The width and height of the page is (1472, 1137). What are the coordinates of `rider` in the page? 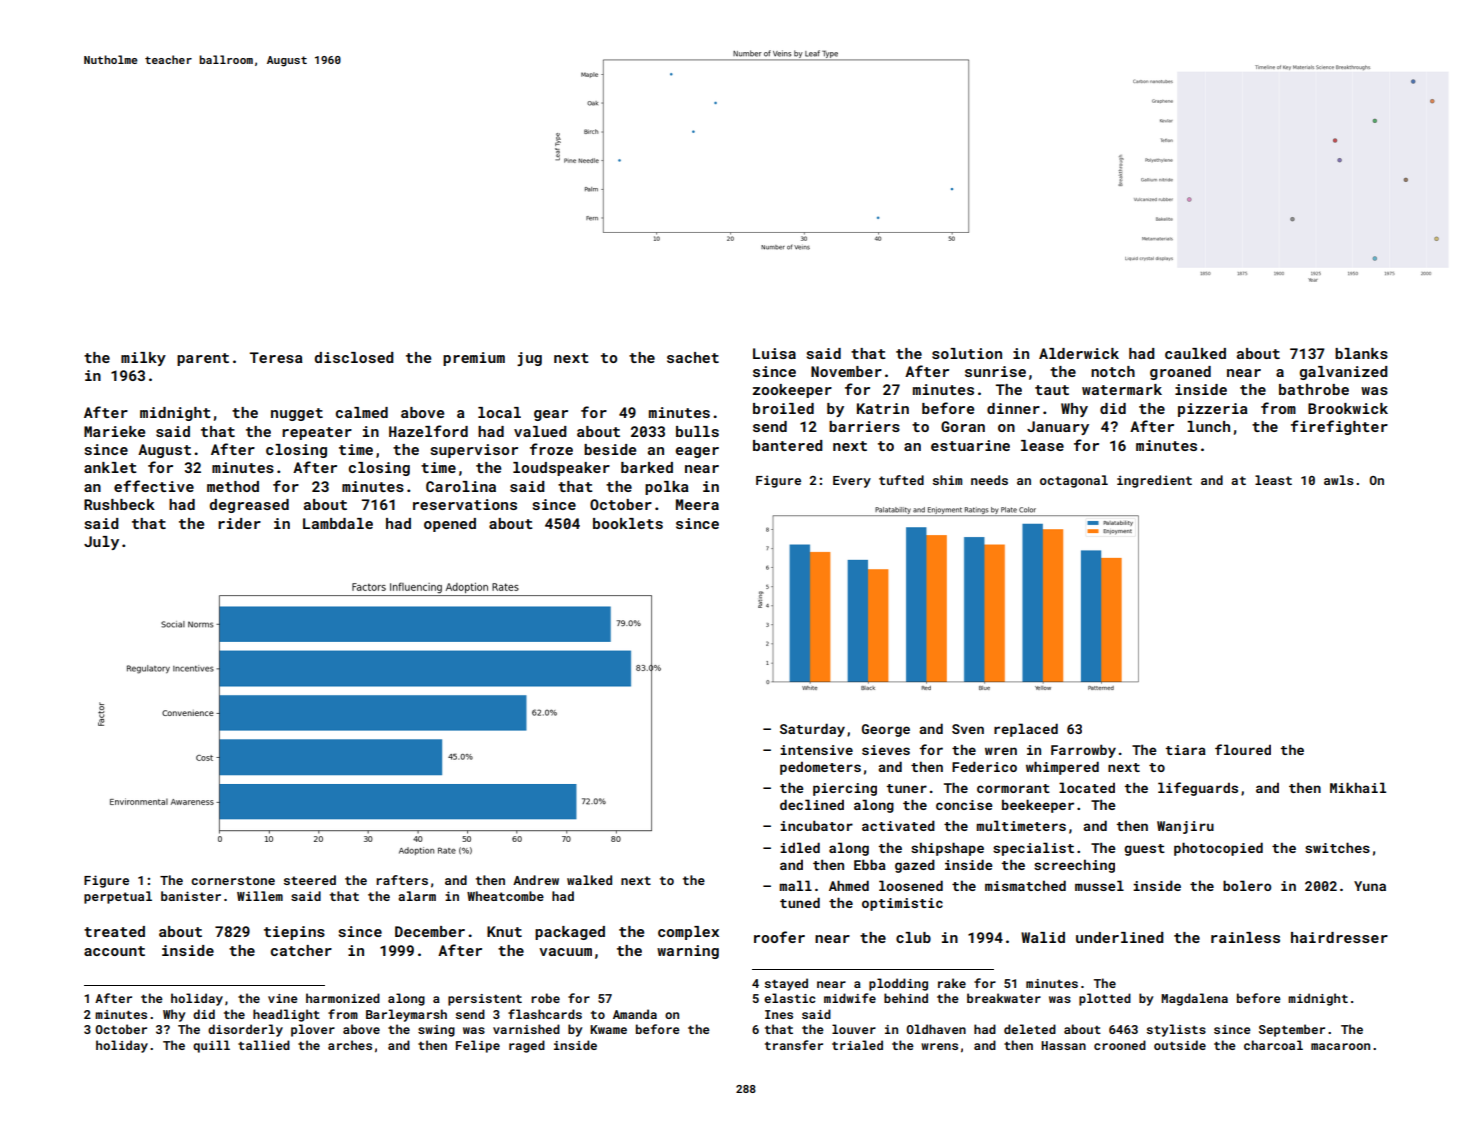 It's located at (239, 523).
